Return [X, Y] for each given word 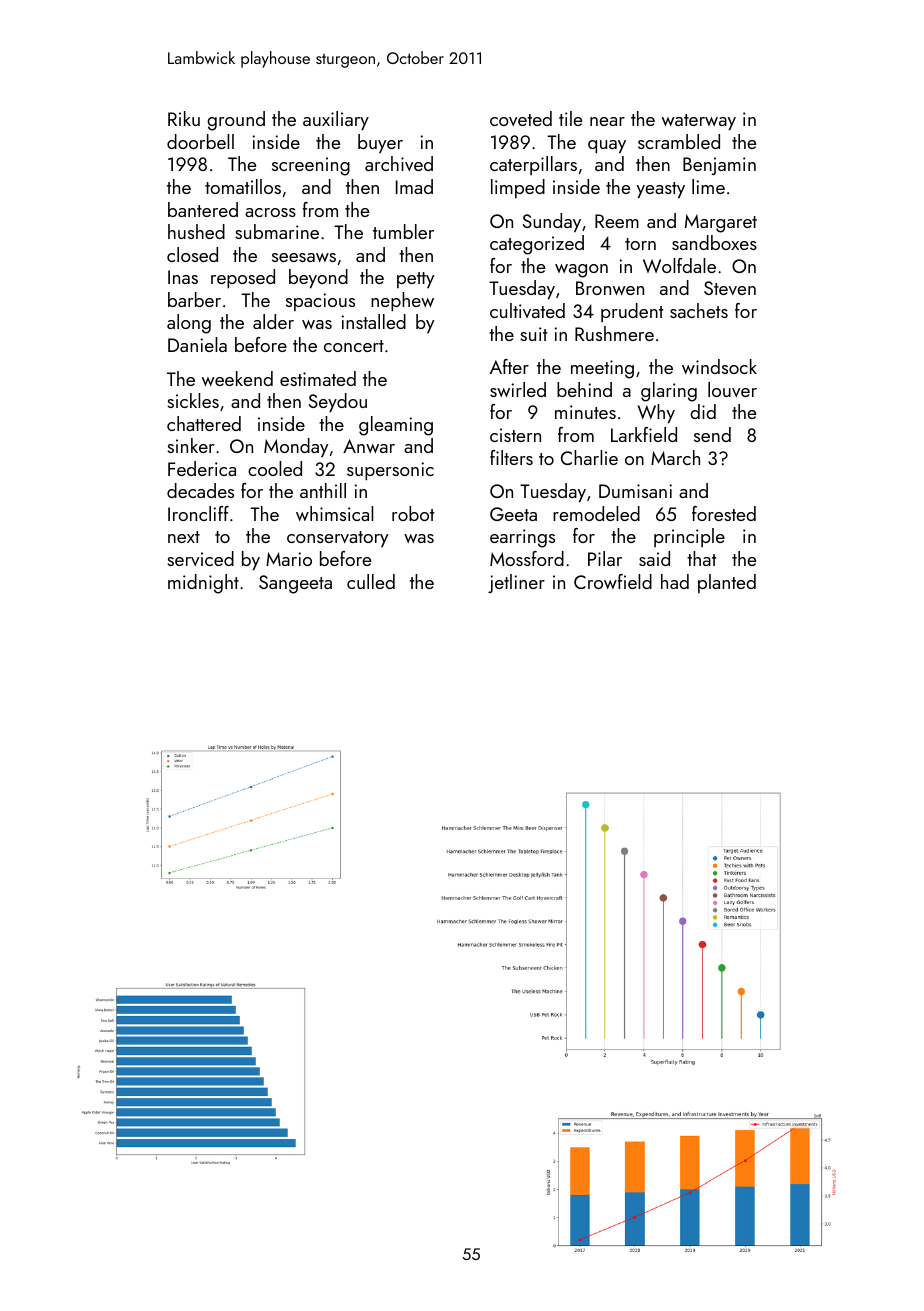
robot [413, 513]
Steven [730, 288]
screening [311, 166]
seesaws [304, 257]
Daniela [197, 344]
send [712, 434]
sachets [699, 310]
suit [533, 334]
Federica [202, 468]
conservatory [338, 539]
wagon [581, 271]
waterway [699, 122]
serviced [200, 558]
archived [399, 163]
